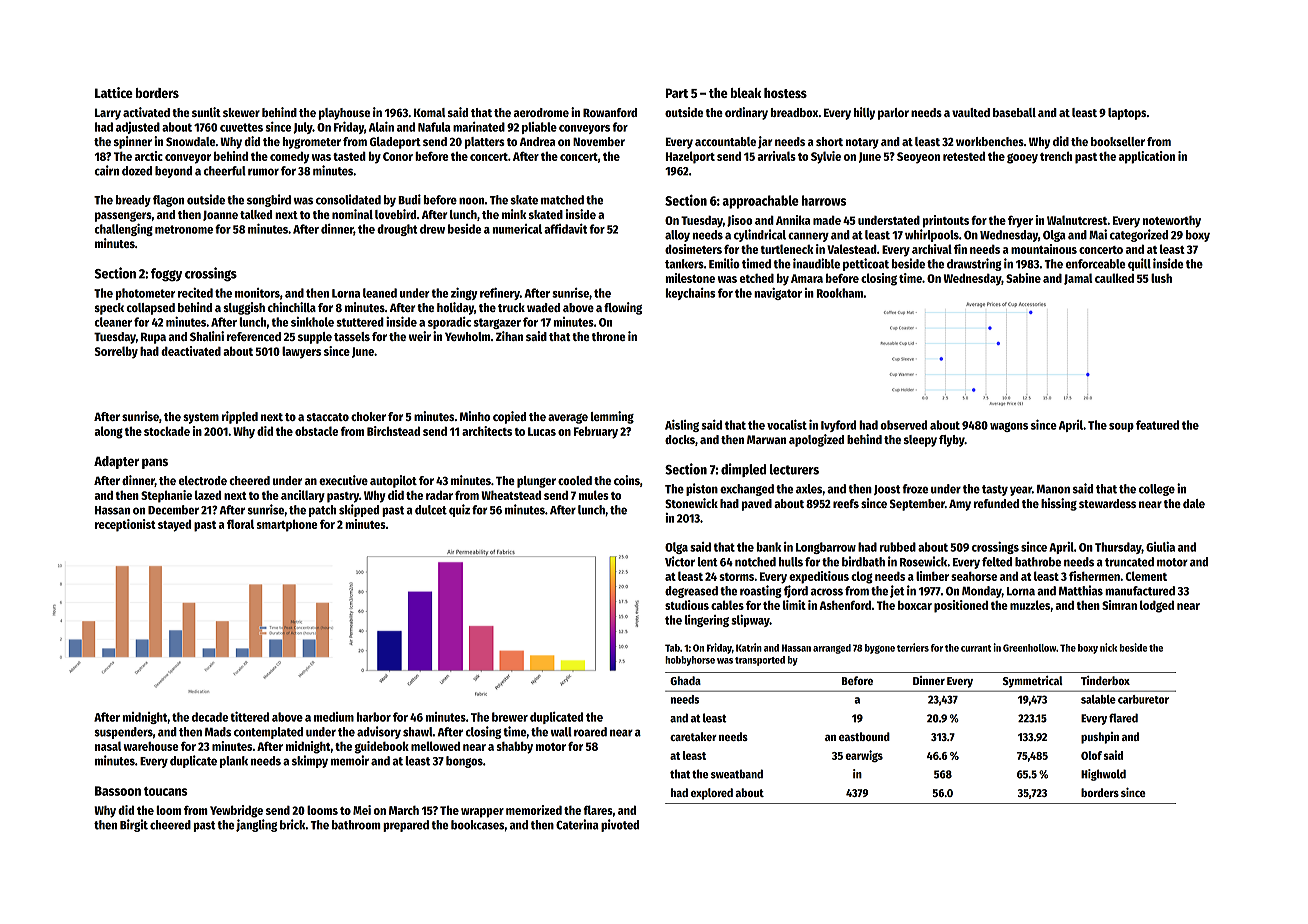  I want to click on Mads, so click(218, 732).
